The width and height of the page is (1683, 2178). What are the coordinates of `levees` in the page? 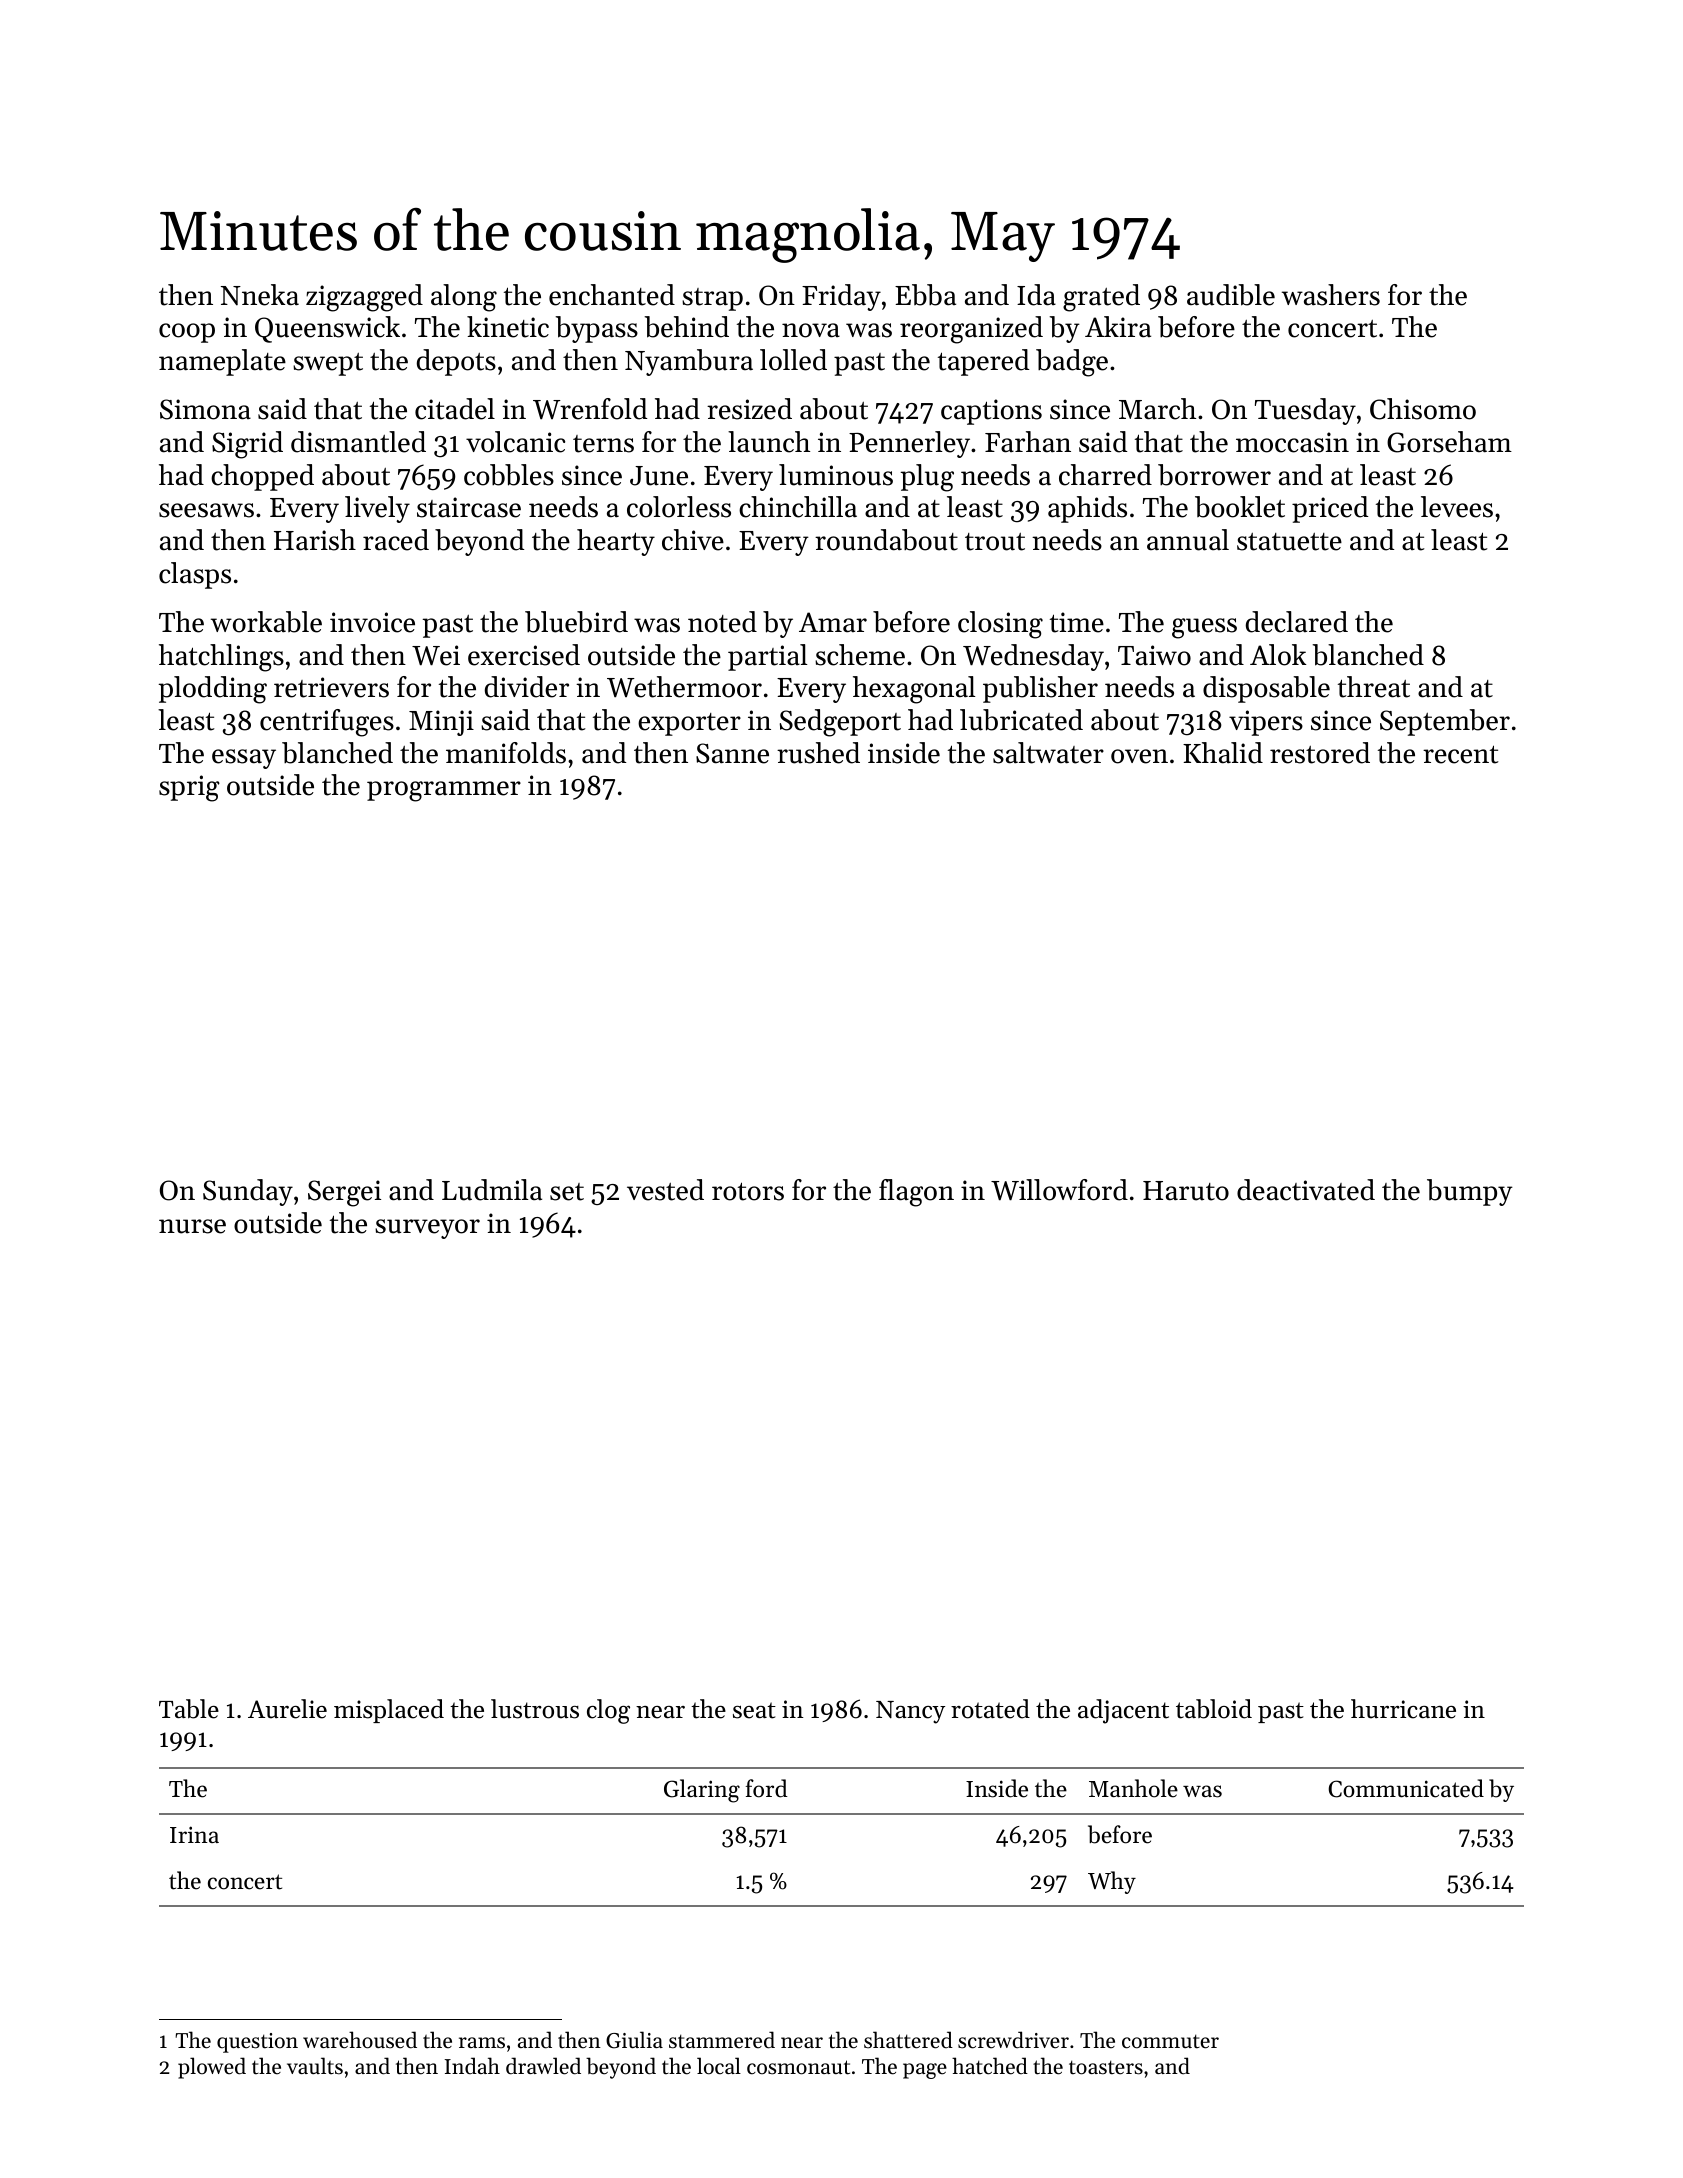 It's located at (1457, 507).
